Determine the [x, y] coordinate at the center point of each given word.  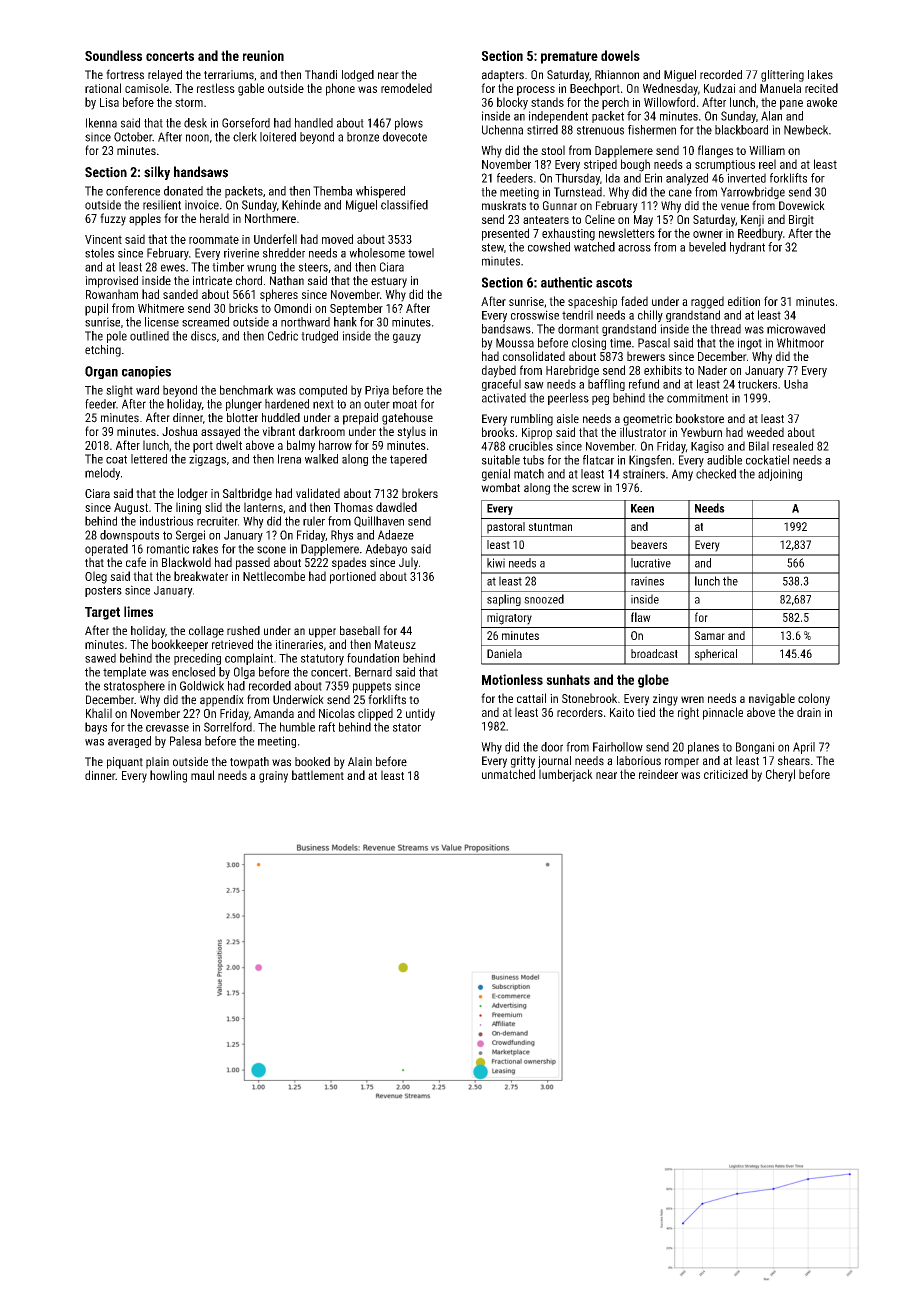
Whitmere [161, 308]
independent [558, 117]
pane [791, 105]
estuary [389, 282]
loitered [278, 137]
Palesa [185, 741]
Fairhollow [618, 747]
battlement [318, 775]
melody [102, 474]
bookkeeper [180, 645]
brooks [498, 432]
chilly [650, 316]
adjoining [780, 475]
